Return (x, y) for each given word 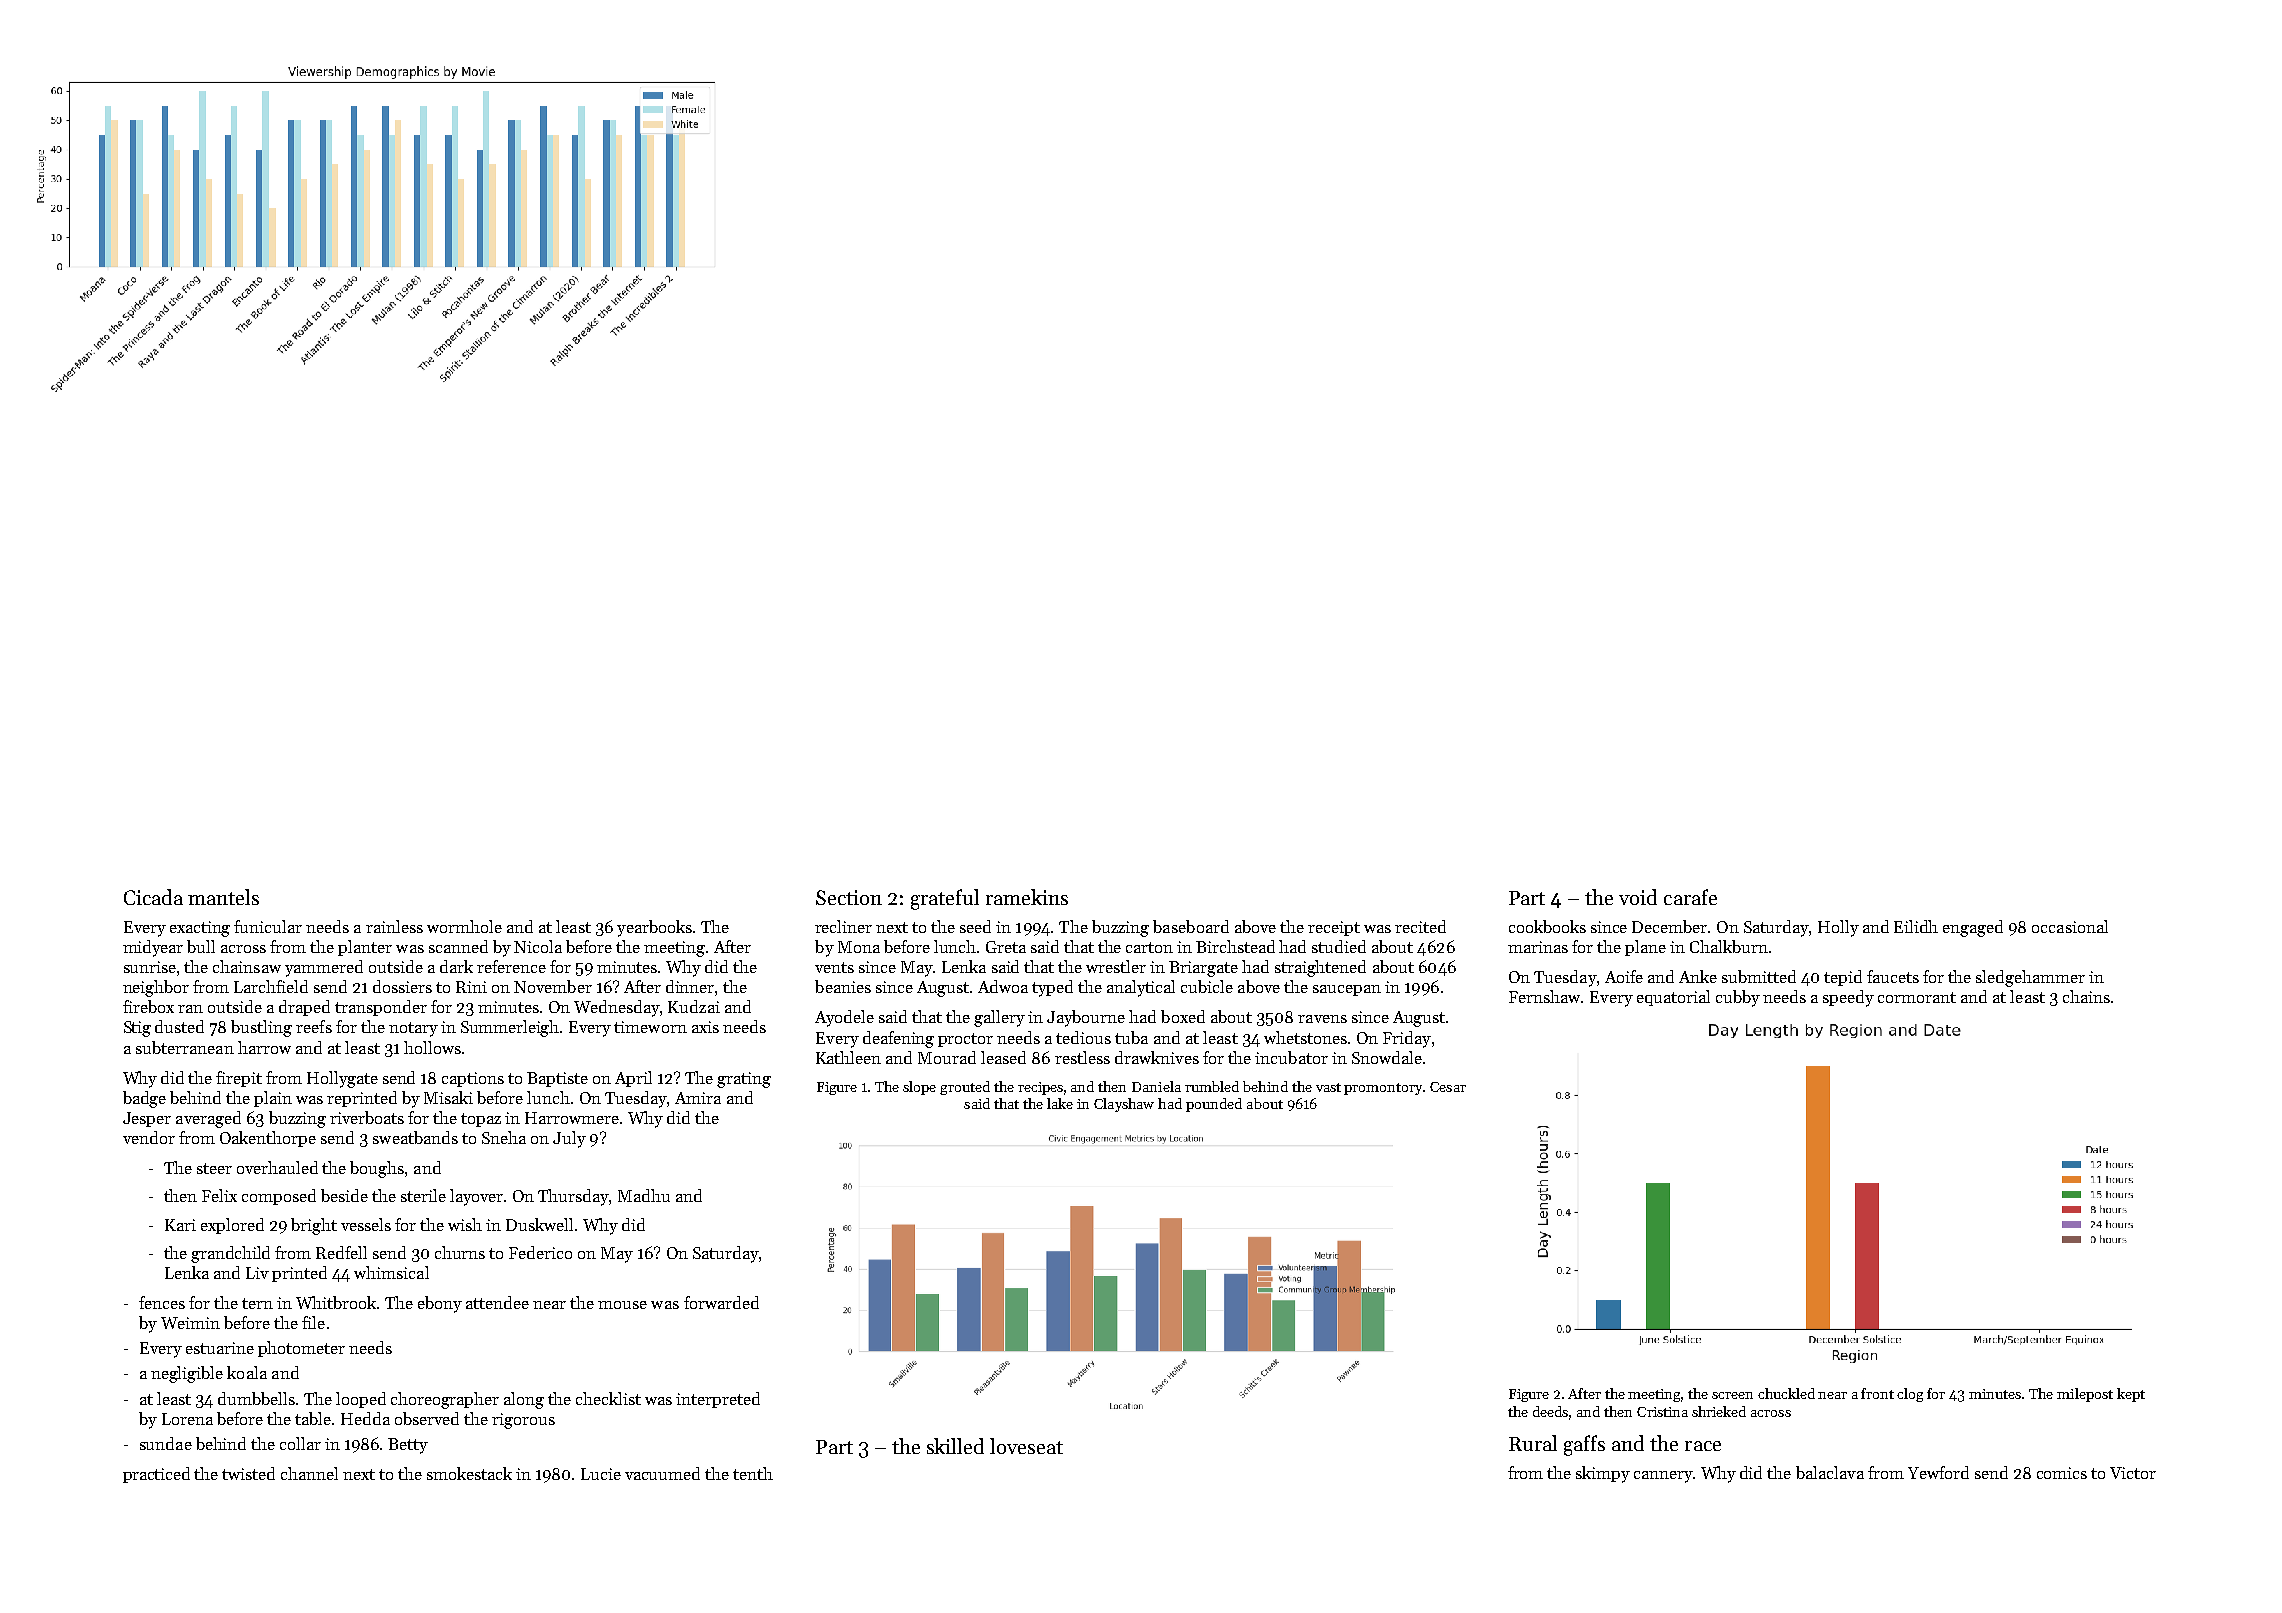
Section (849, 897)
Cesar (1448, 1087)
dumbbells (256, 1398)
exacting (200, 929)
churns (460, 1252)
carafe (1690, 897)
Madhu (644, 1195)
